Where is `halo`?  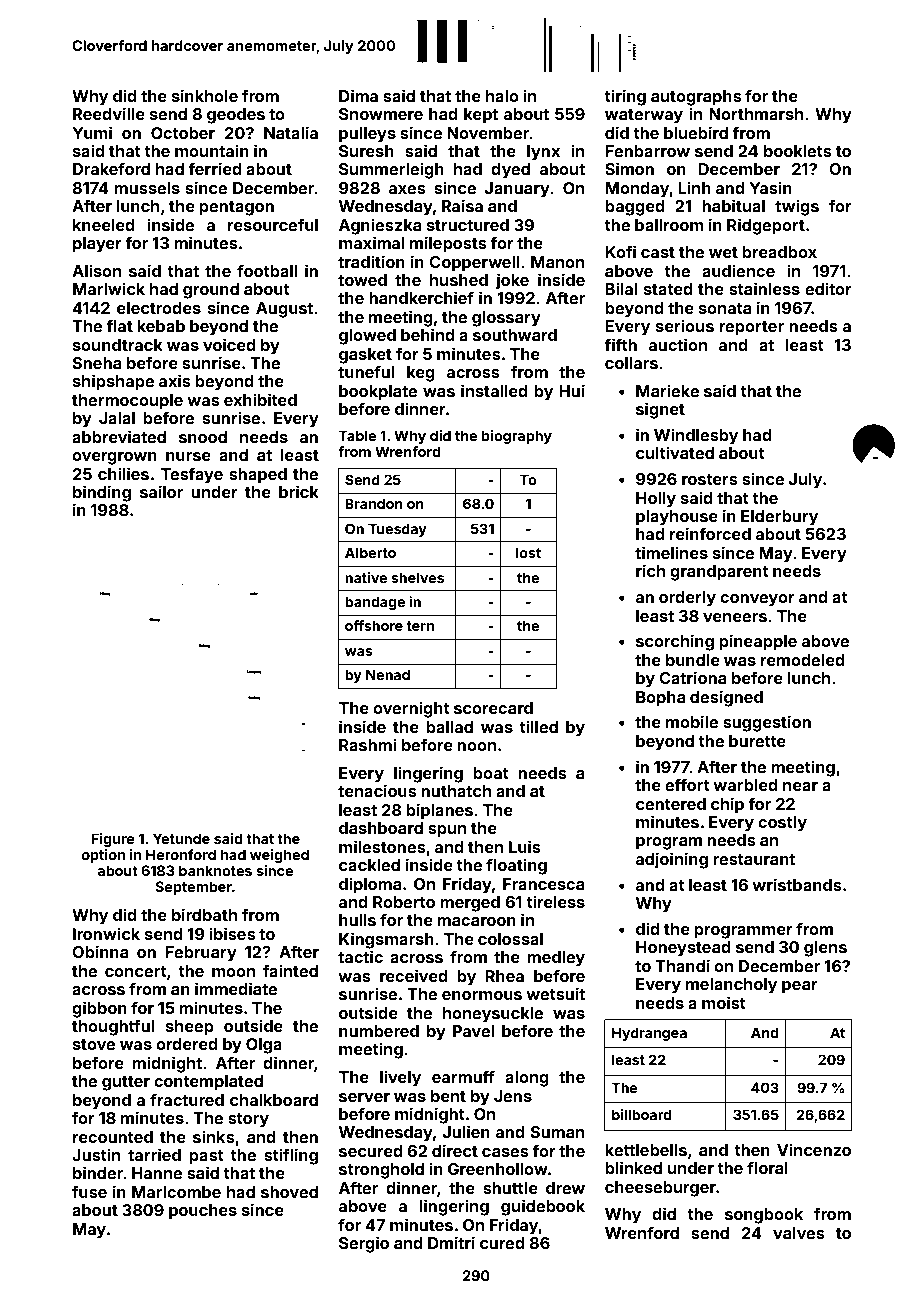 halo is located at coordinates (502, 96).
